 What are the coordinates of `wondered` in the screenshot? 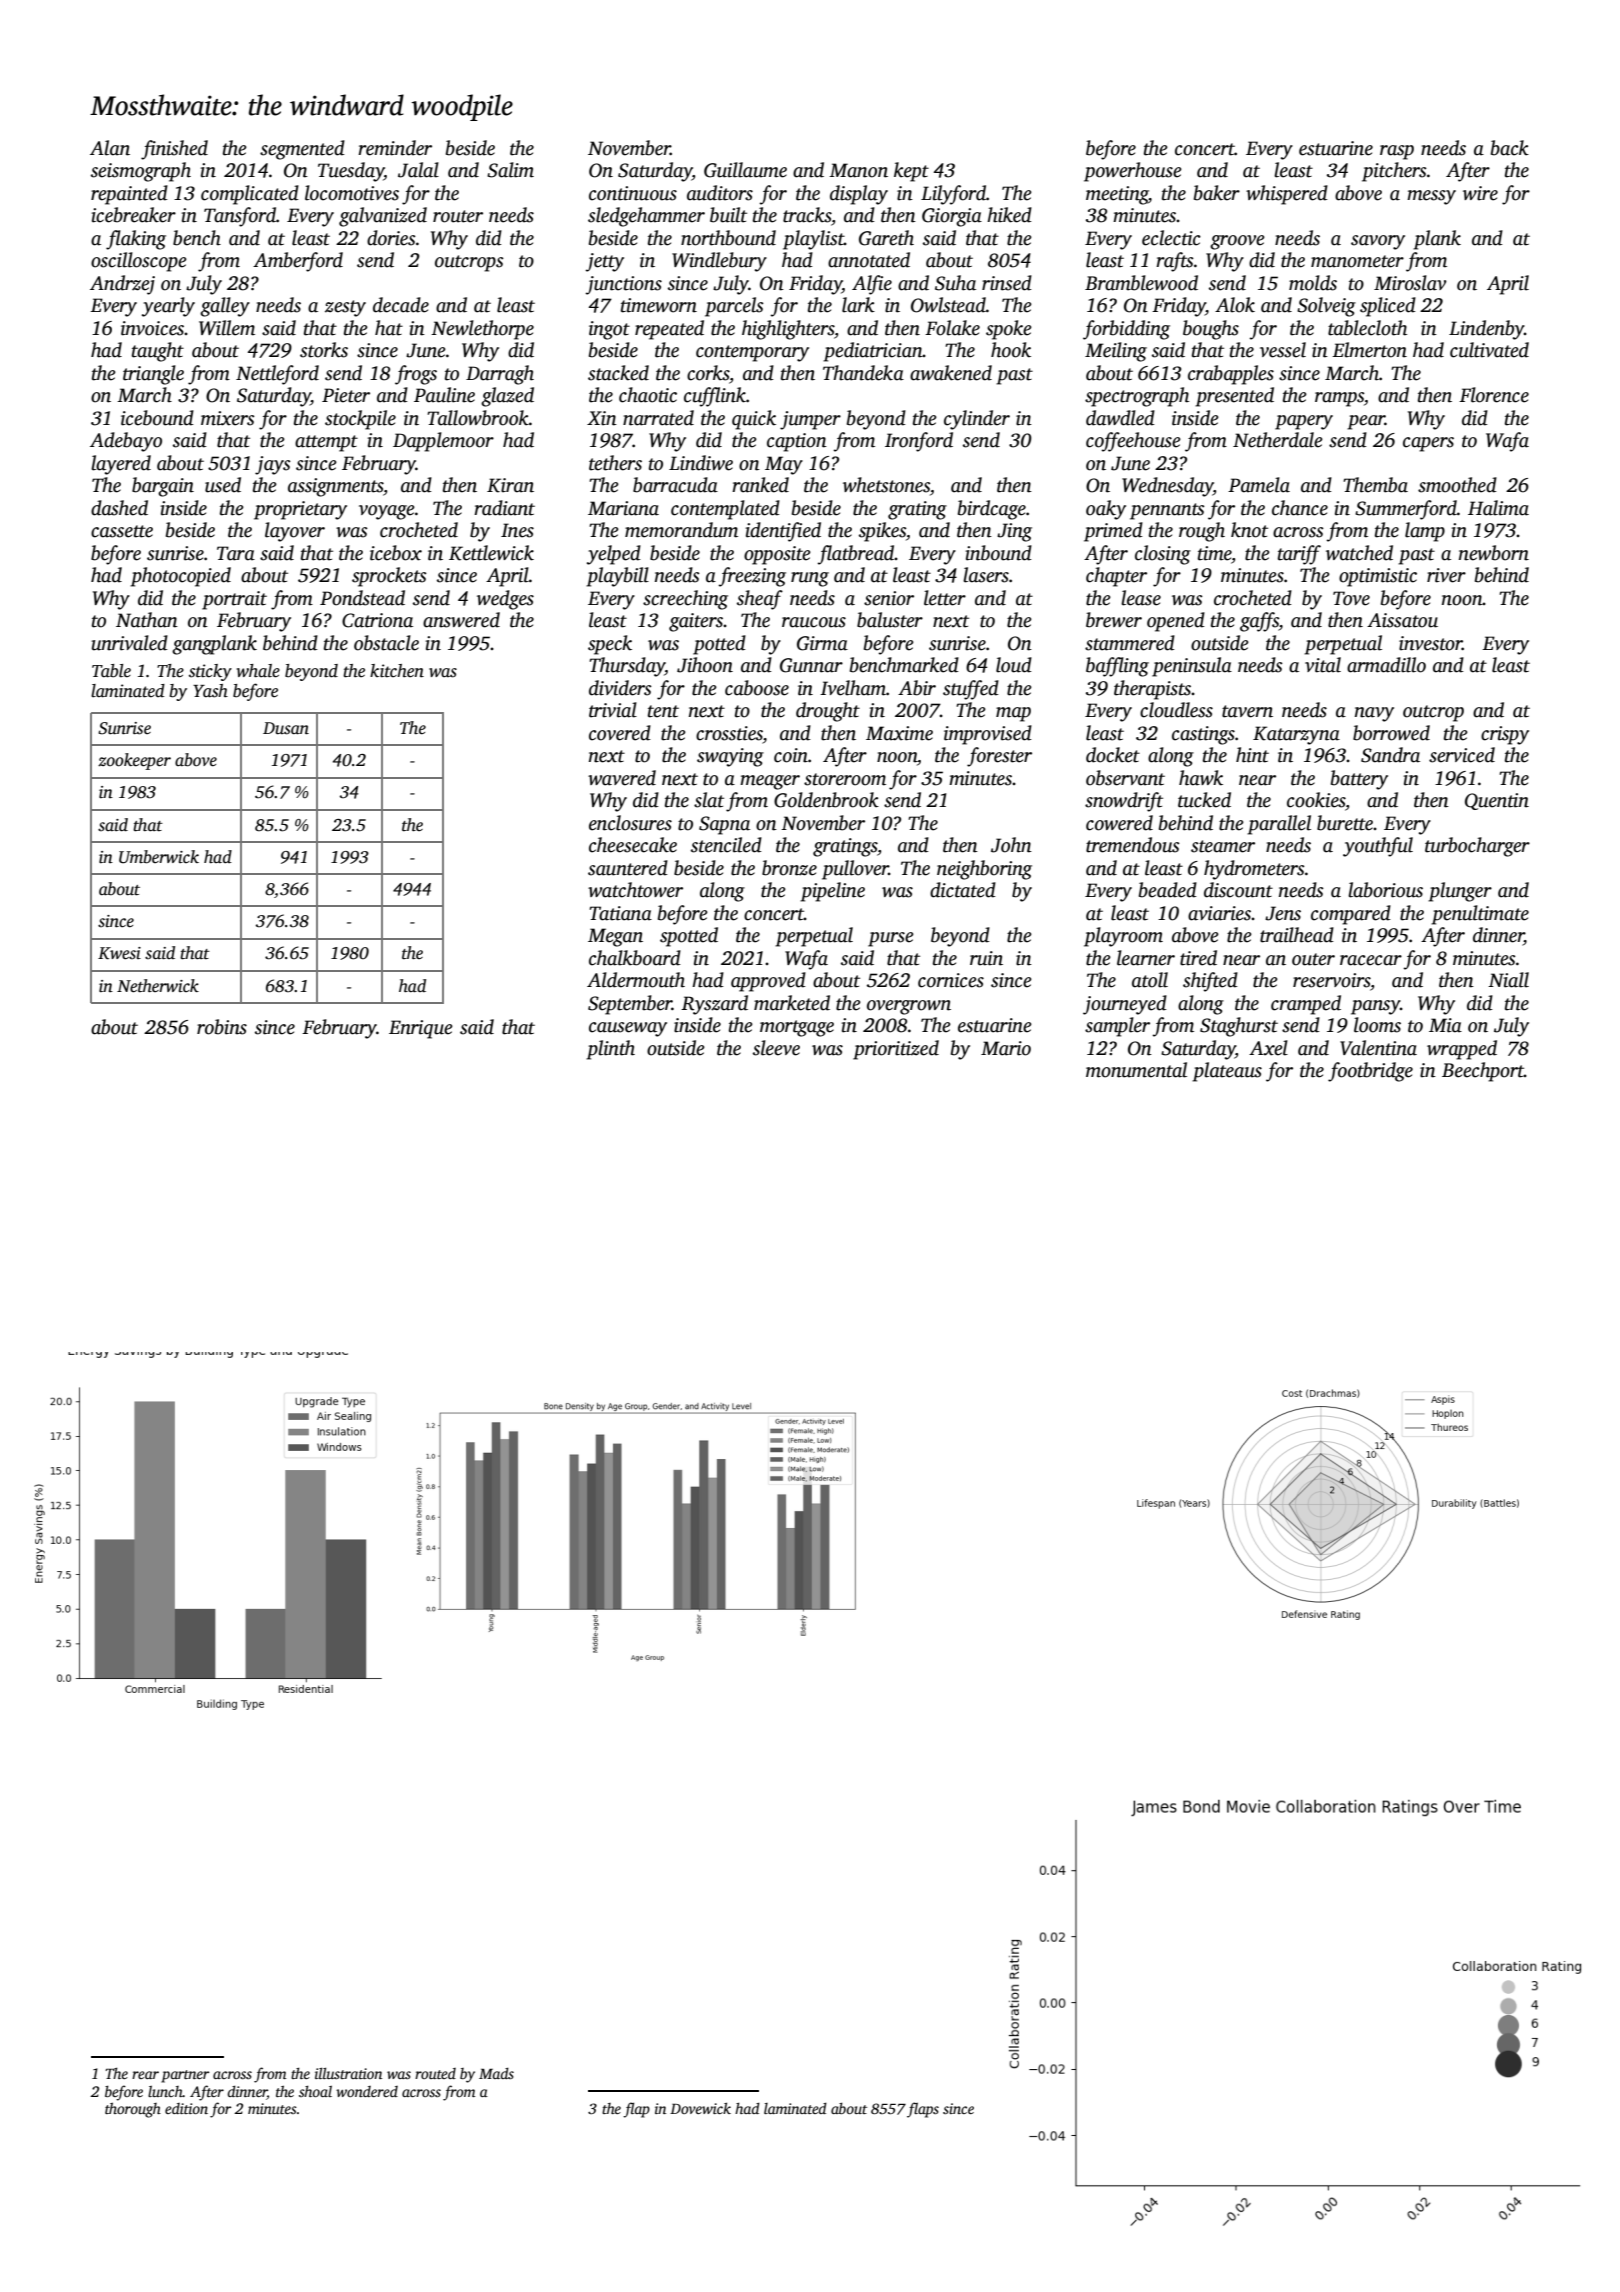 It's located at (367, 2091).
